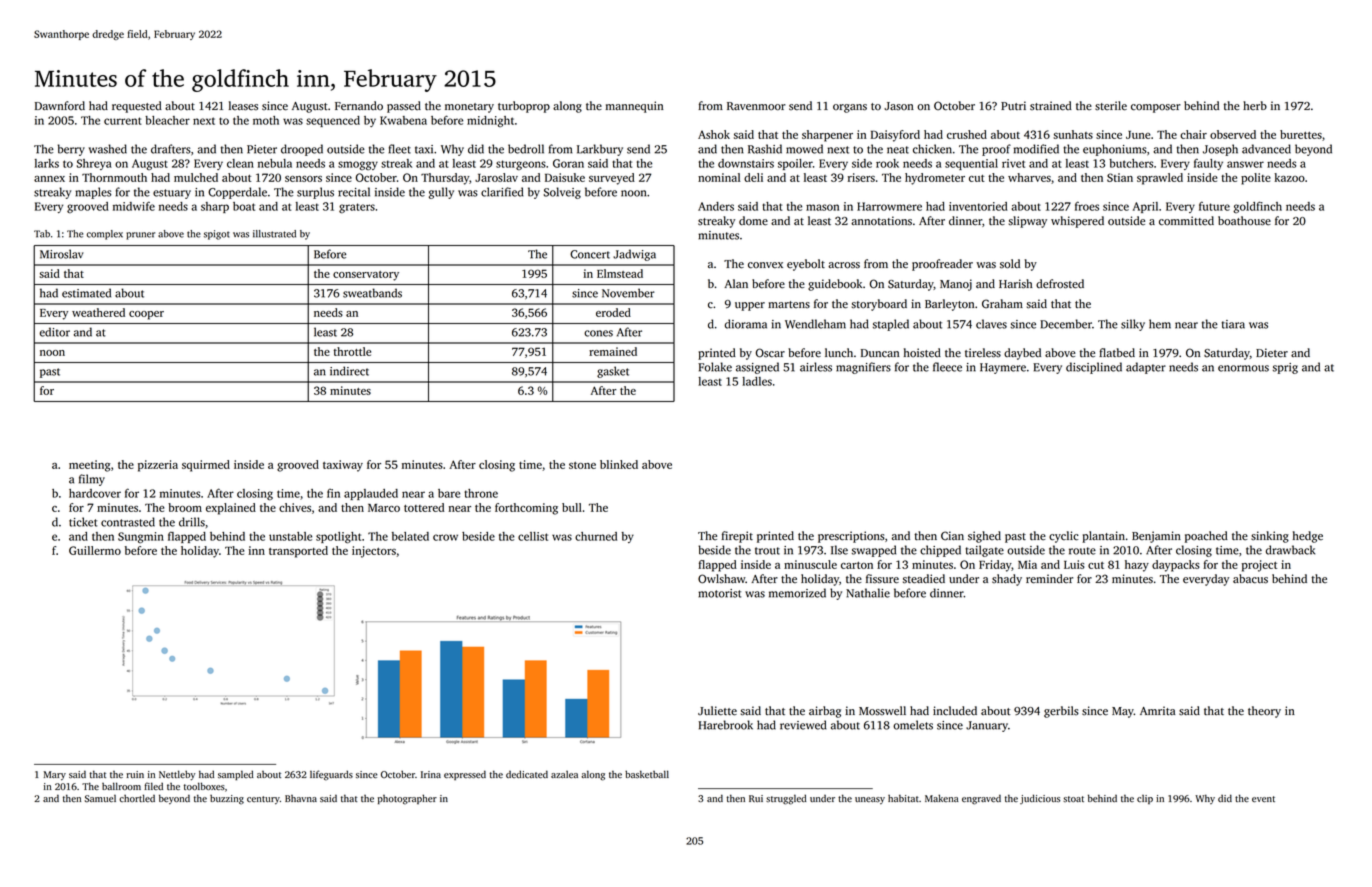  Describe the element at coordinates (1308, 537) in the screenshot. I see `hedge` at that location.
